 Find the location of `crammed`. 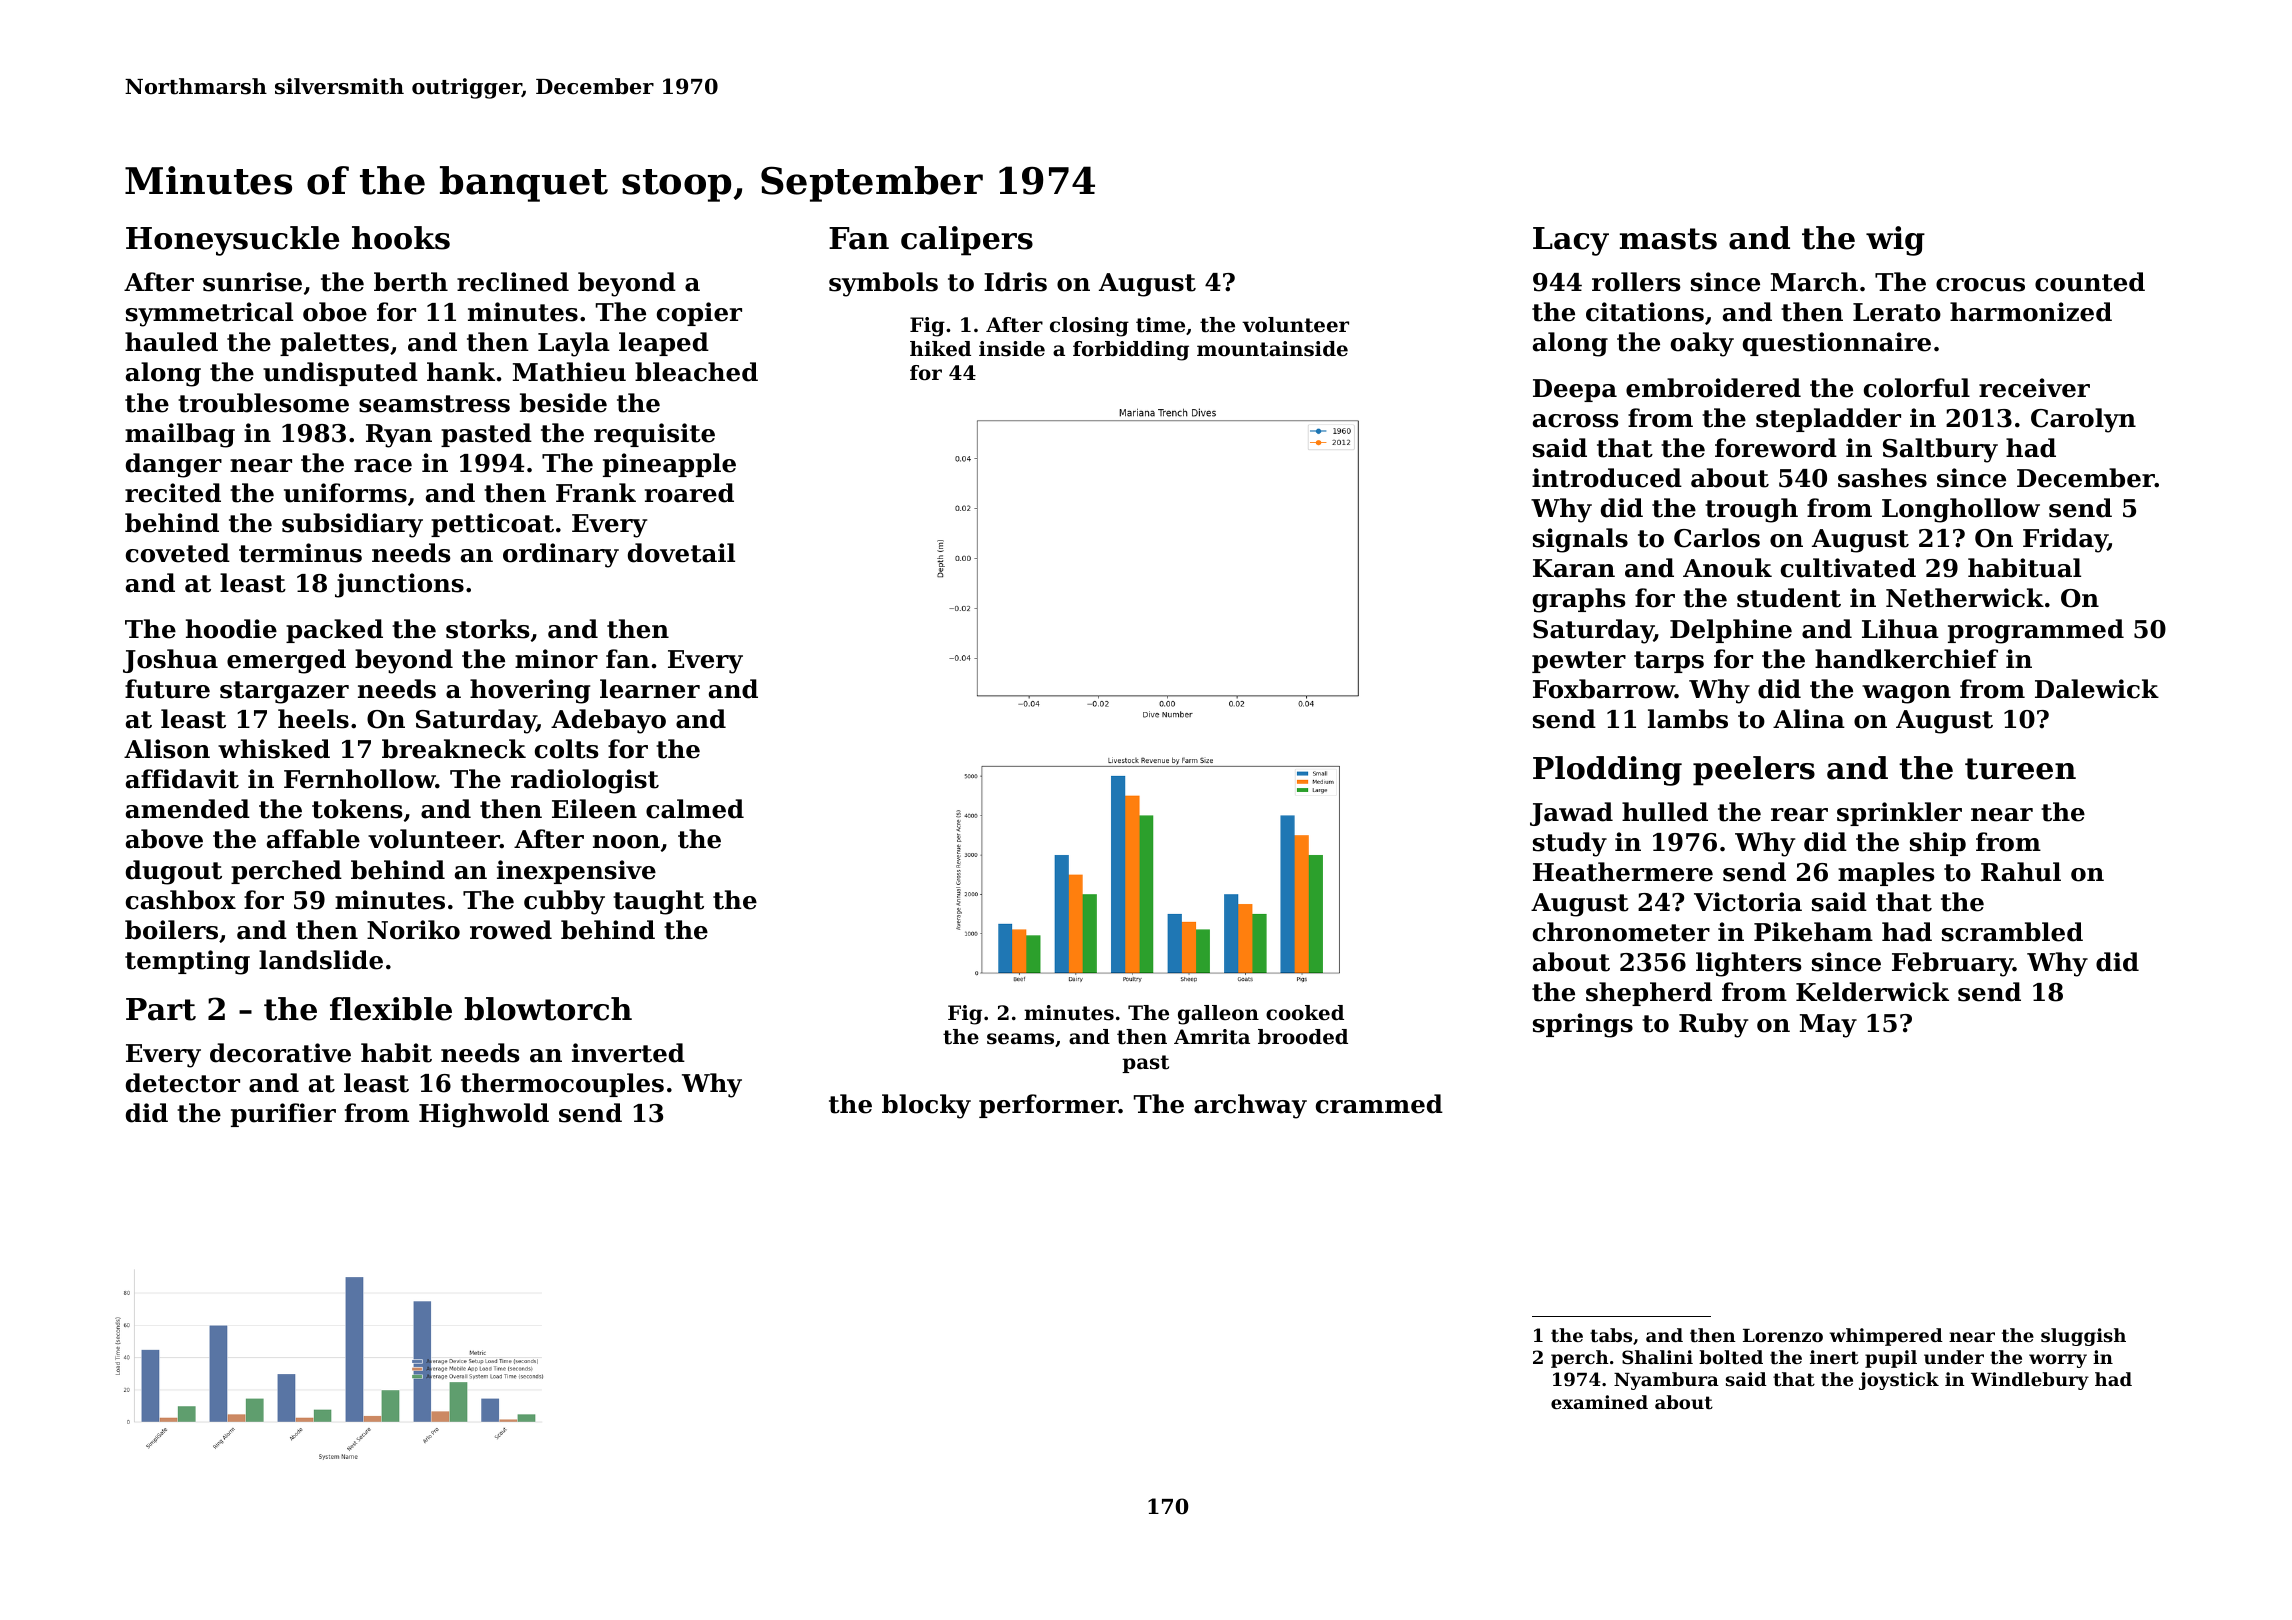

crammed is located at coordinates (1379, 1104).
